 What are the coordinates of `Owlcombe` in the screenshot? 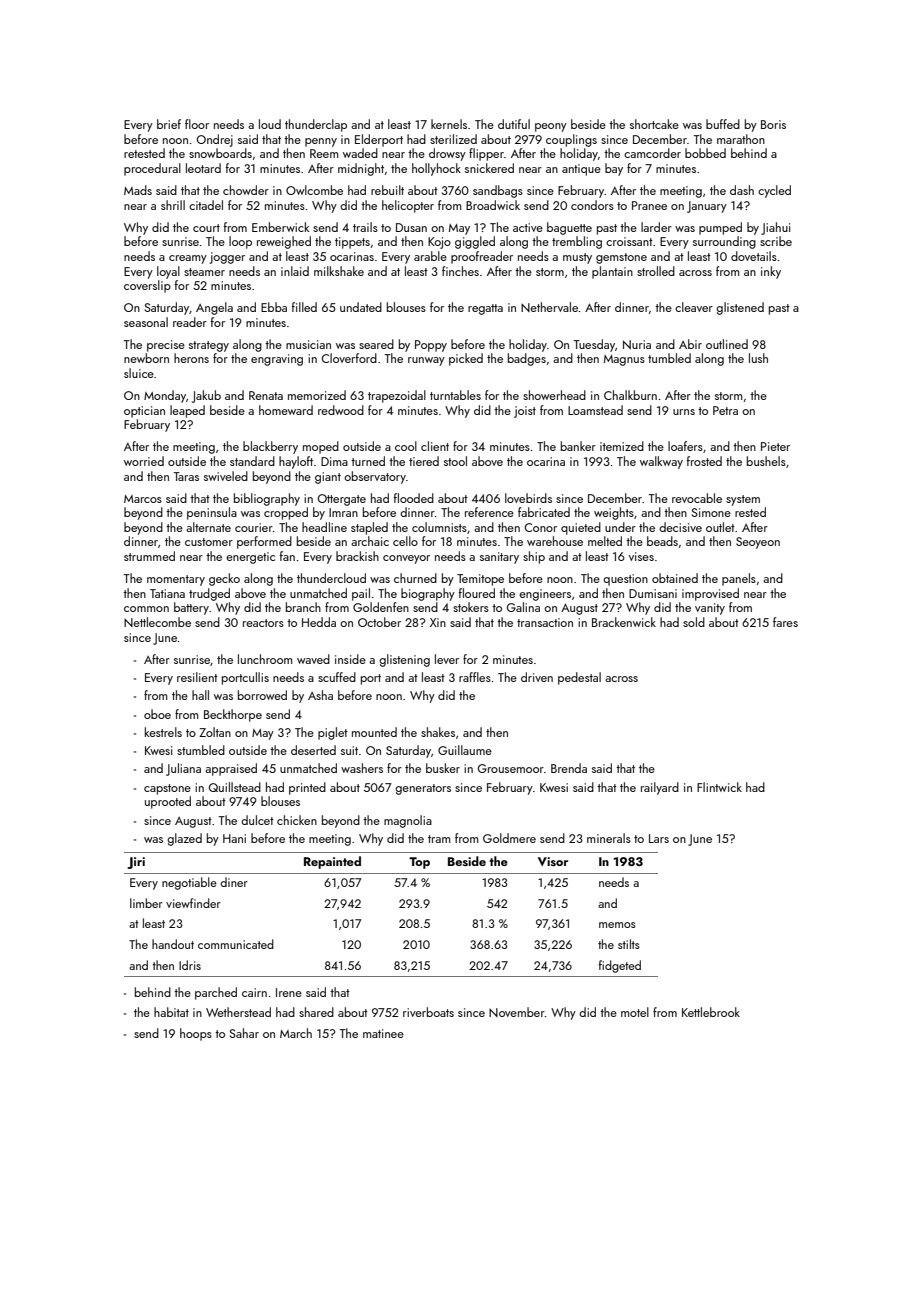 It's located at (314, 190).
